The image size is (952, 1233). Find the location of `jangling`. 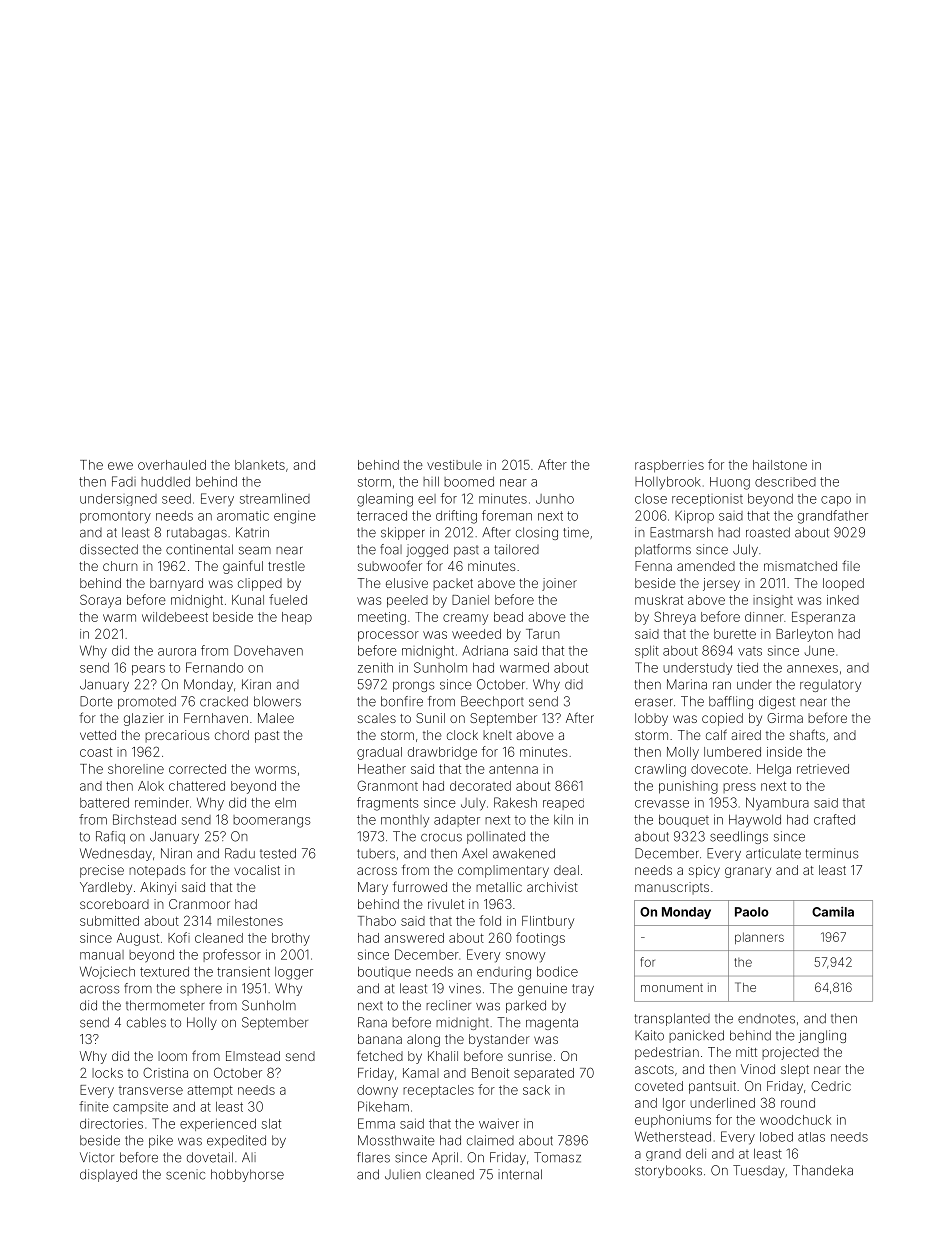

jangling is located at coordinates (822, 1036).
